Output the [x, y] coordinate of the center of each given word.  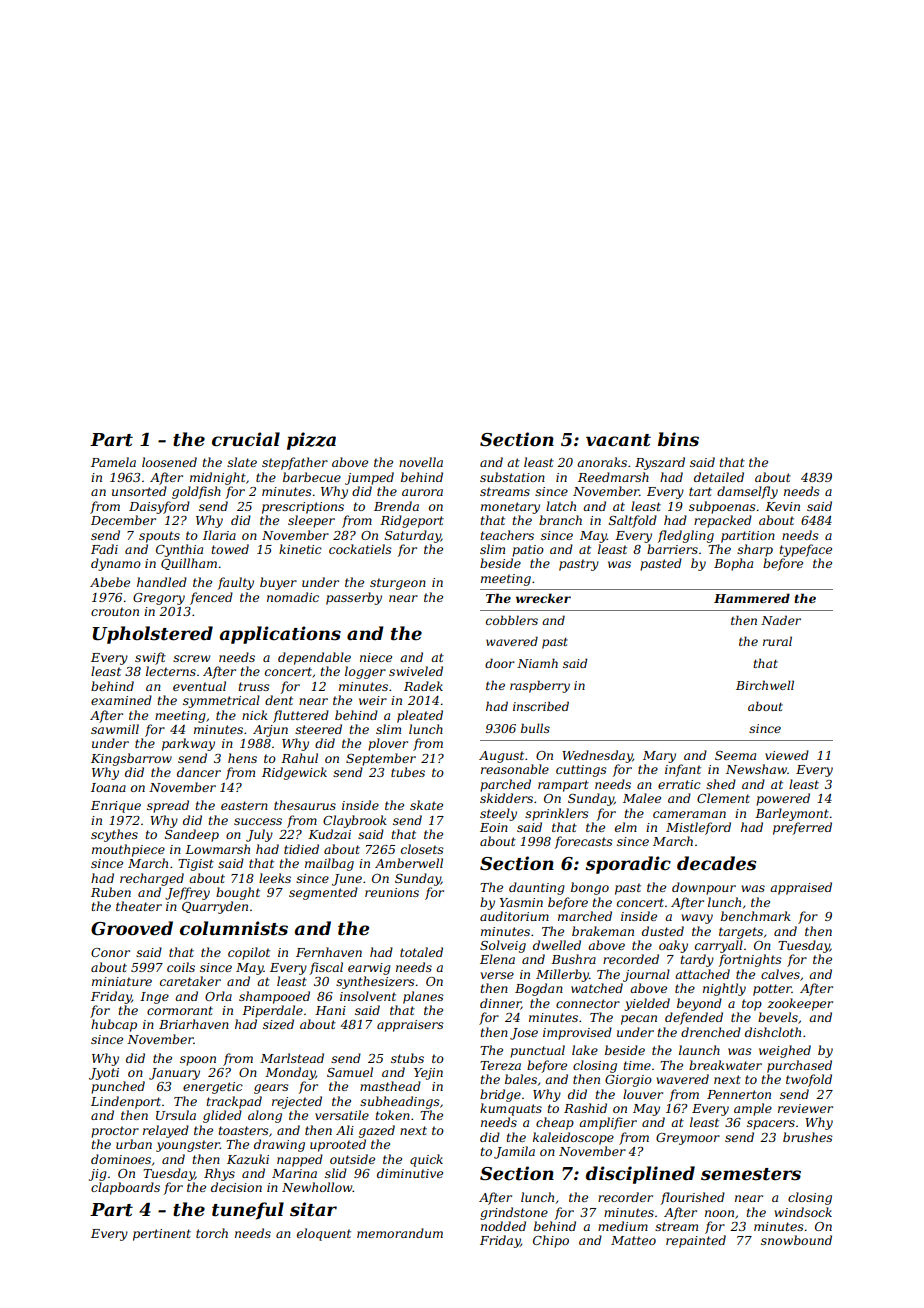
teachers [507, 535]
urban [134, 1144]
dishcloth [773, 1032]
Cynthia [179, 550]
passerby [354, 598]
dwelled [557, 945]
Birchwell [765, 685]
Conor [110, 952]
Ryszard [660, 463]
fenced [211, 598]
